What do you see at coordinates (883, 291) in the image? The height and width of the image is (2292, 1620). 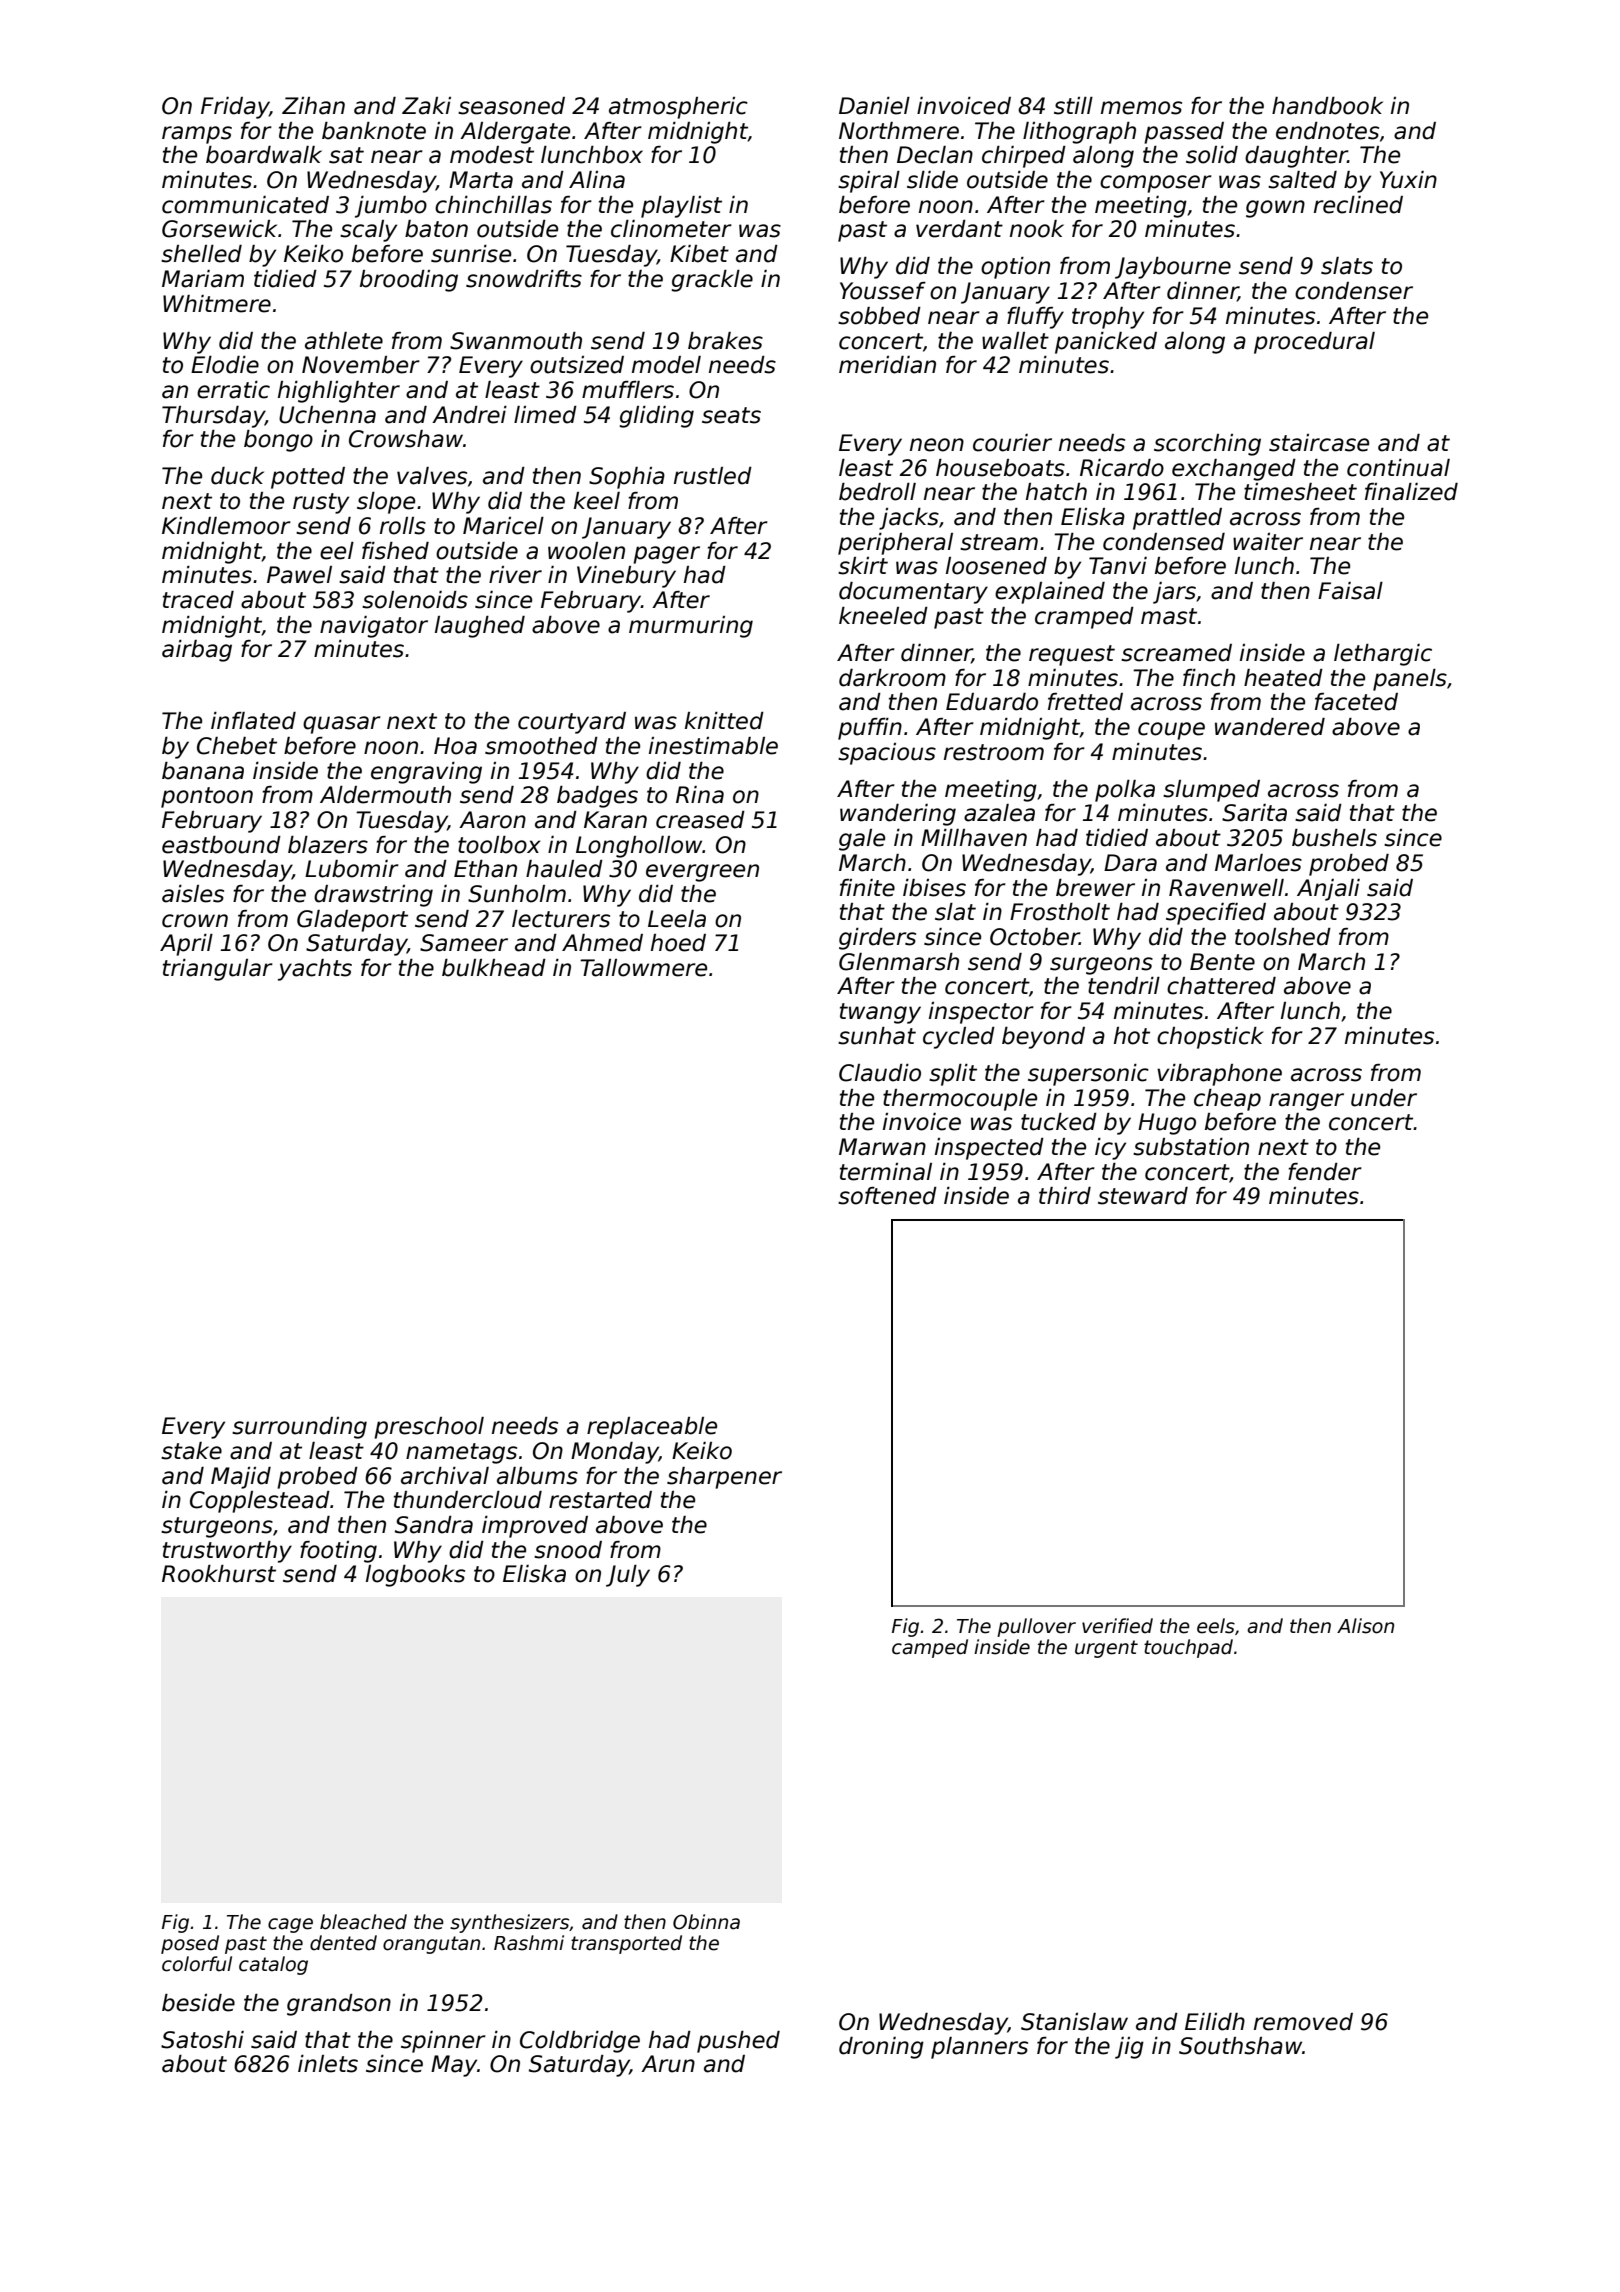 I see `Youssef` at bounding box center [883, 291].
